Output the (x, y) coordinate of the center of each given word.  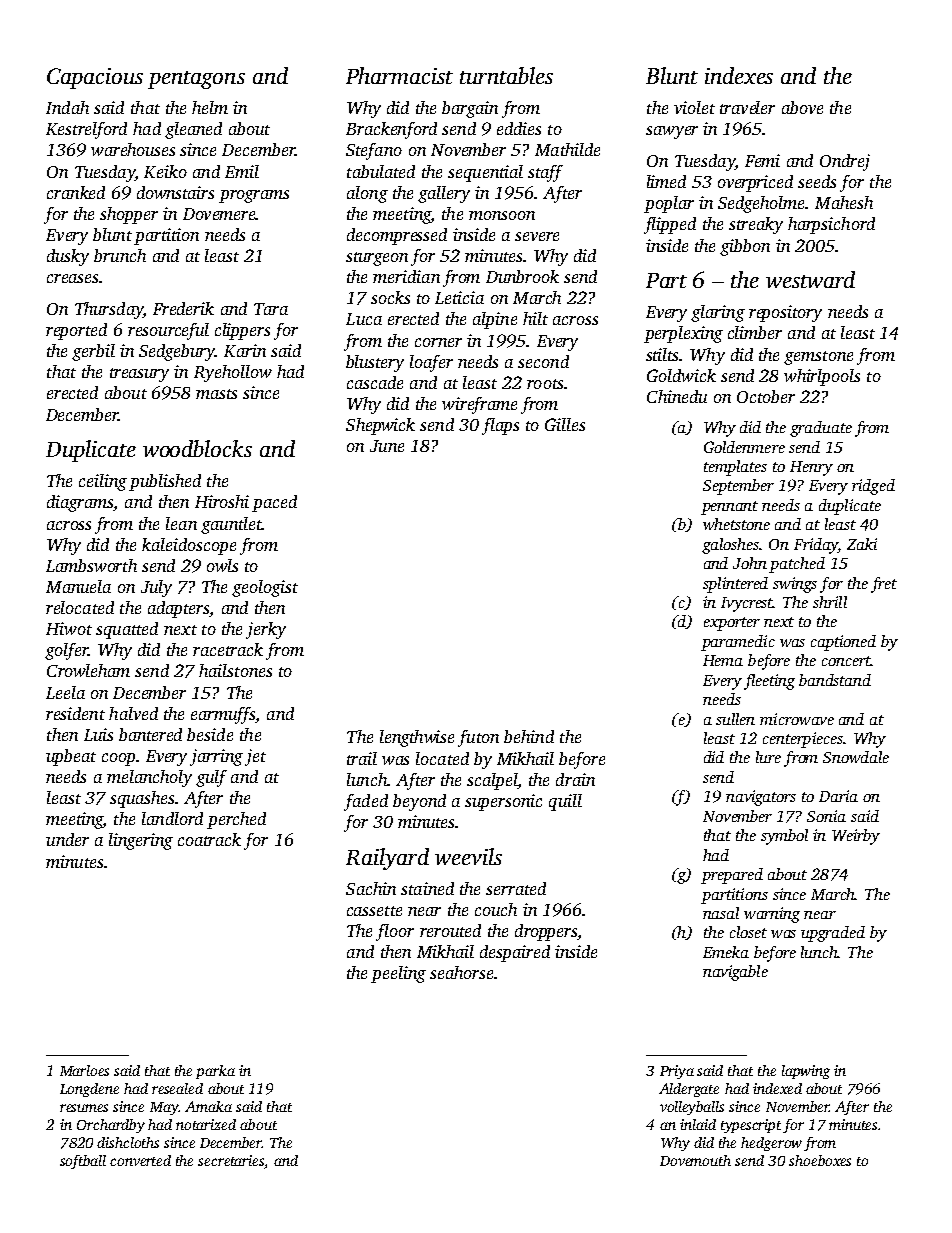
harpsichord (831, 225)
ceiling (103, 482)
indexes (739, 75)
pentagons (196, 80)
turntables (506, 75)
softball (83, 1162)
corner (438, 342)
